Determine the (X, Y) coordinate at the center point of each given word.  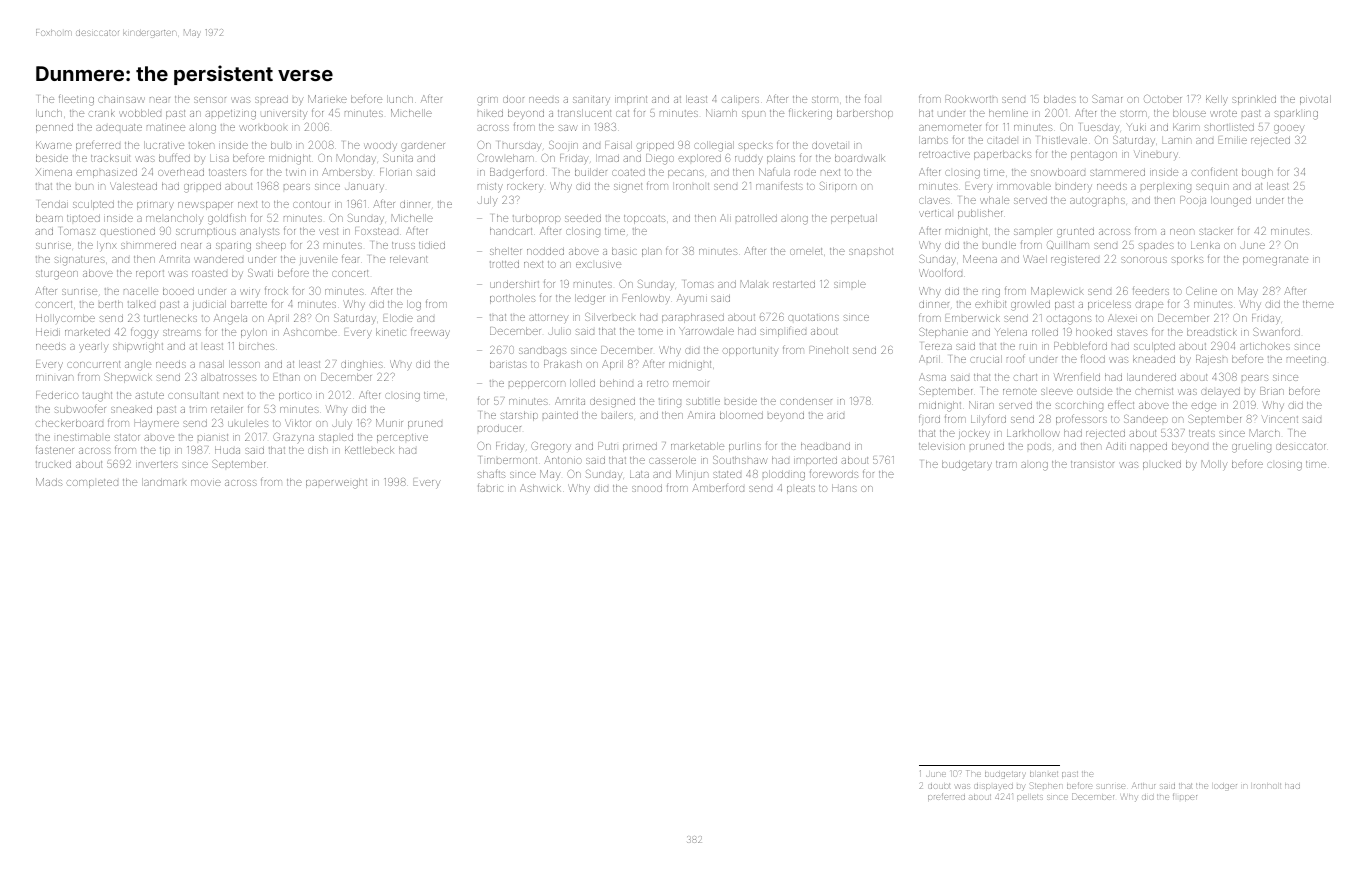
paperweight (336, 483)
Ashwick (540, 488)
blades (1060, 99)
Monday (356, 158)
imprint (631, 100)
